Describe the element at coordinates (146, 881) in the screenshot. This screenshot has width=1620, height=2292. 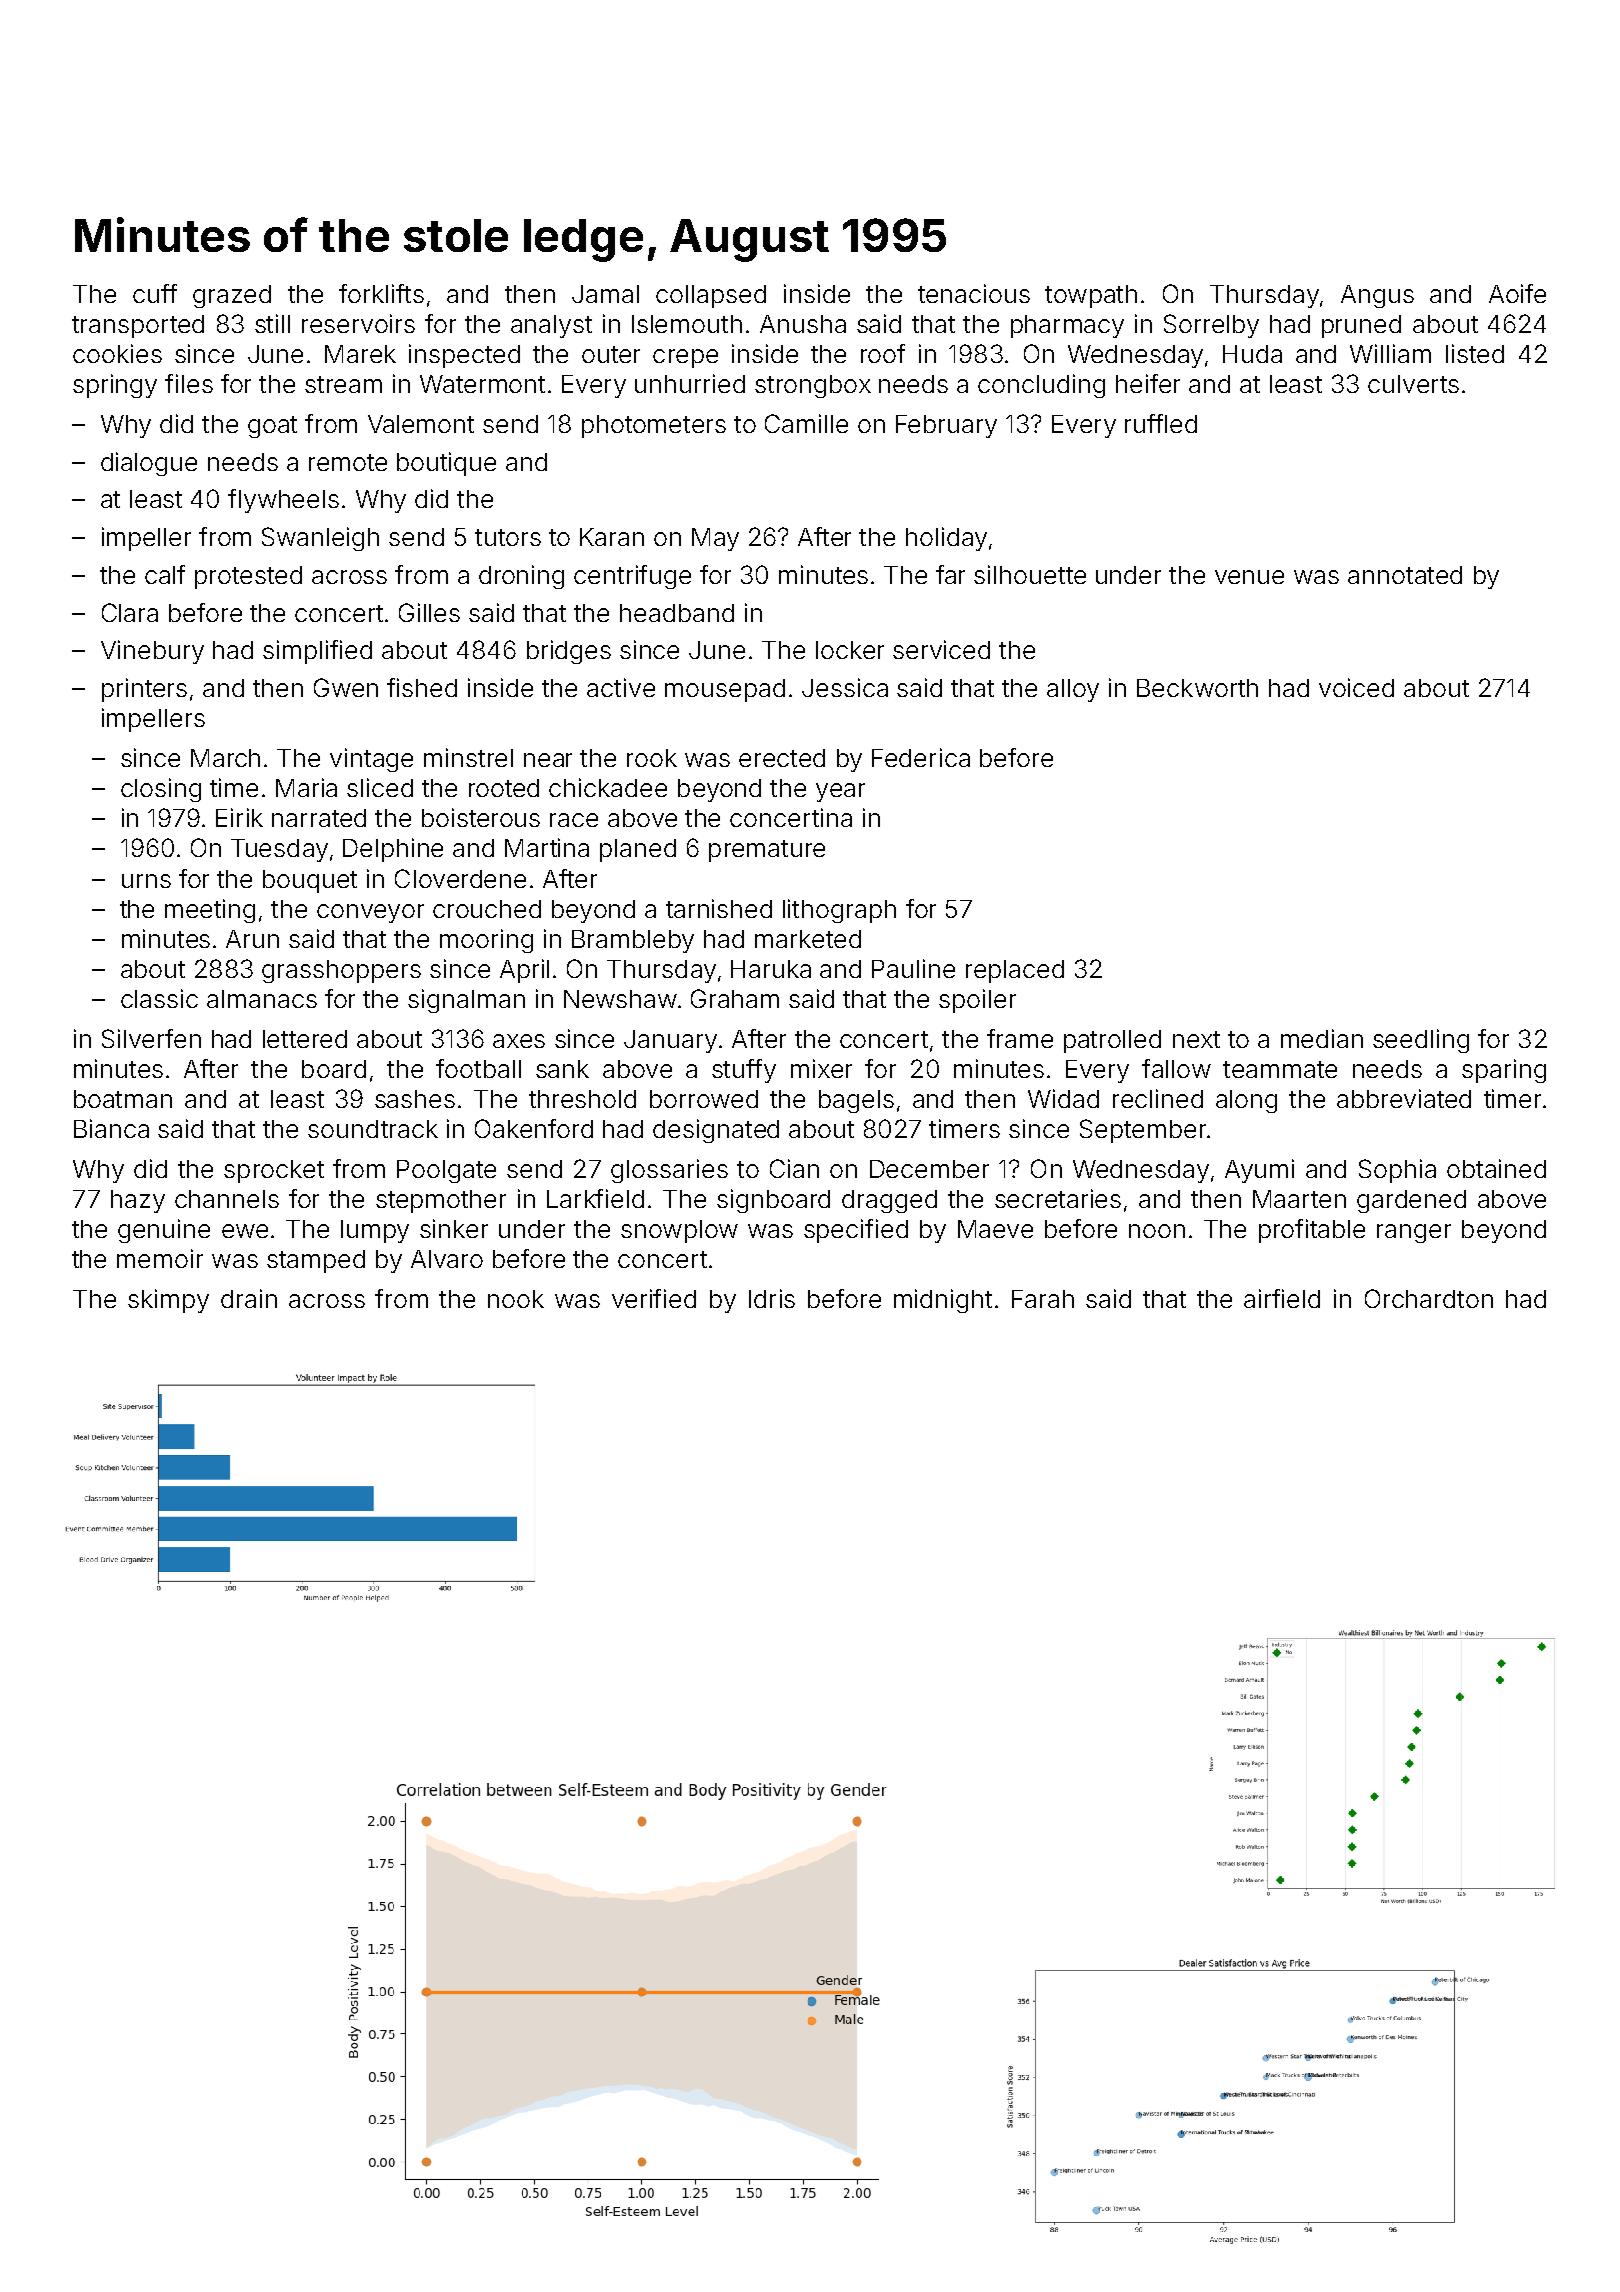
I see `urns` at that location.
